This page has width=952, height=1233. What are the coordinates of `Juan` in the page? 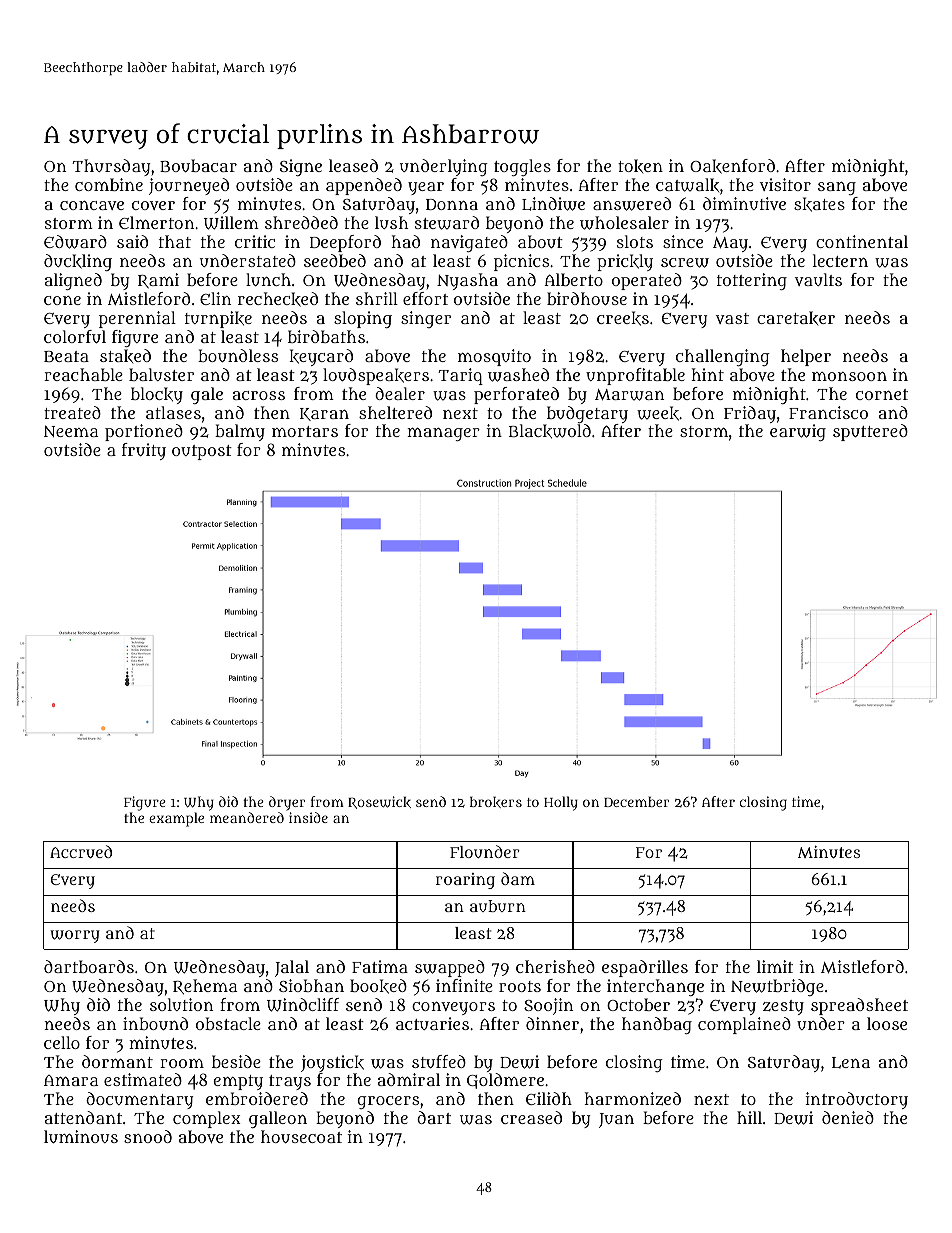 It's located at (616, 1120).
